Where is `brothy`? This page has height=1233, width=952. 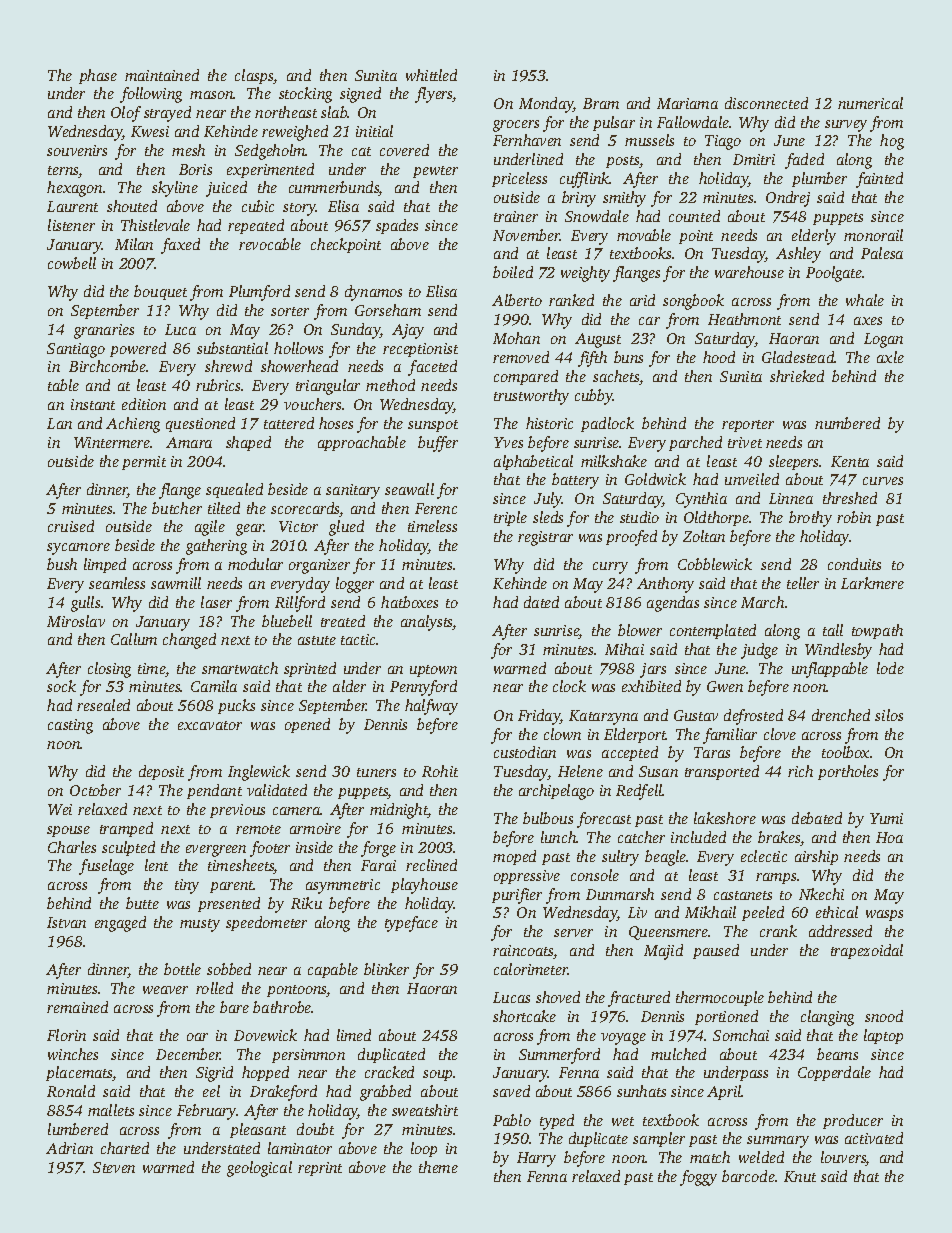
brothy is located at coordinates (810, 519).
